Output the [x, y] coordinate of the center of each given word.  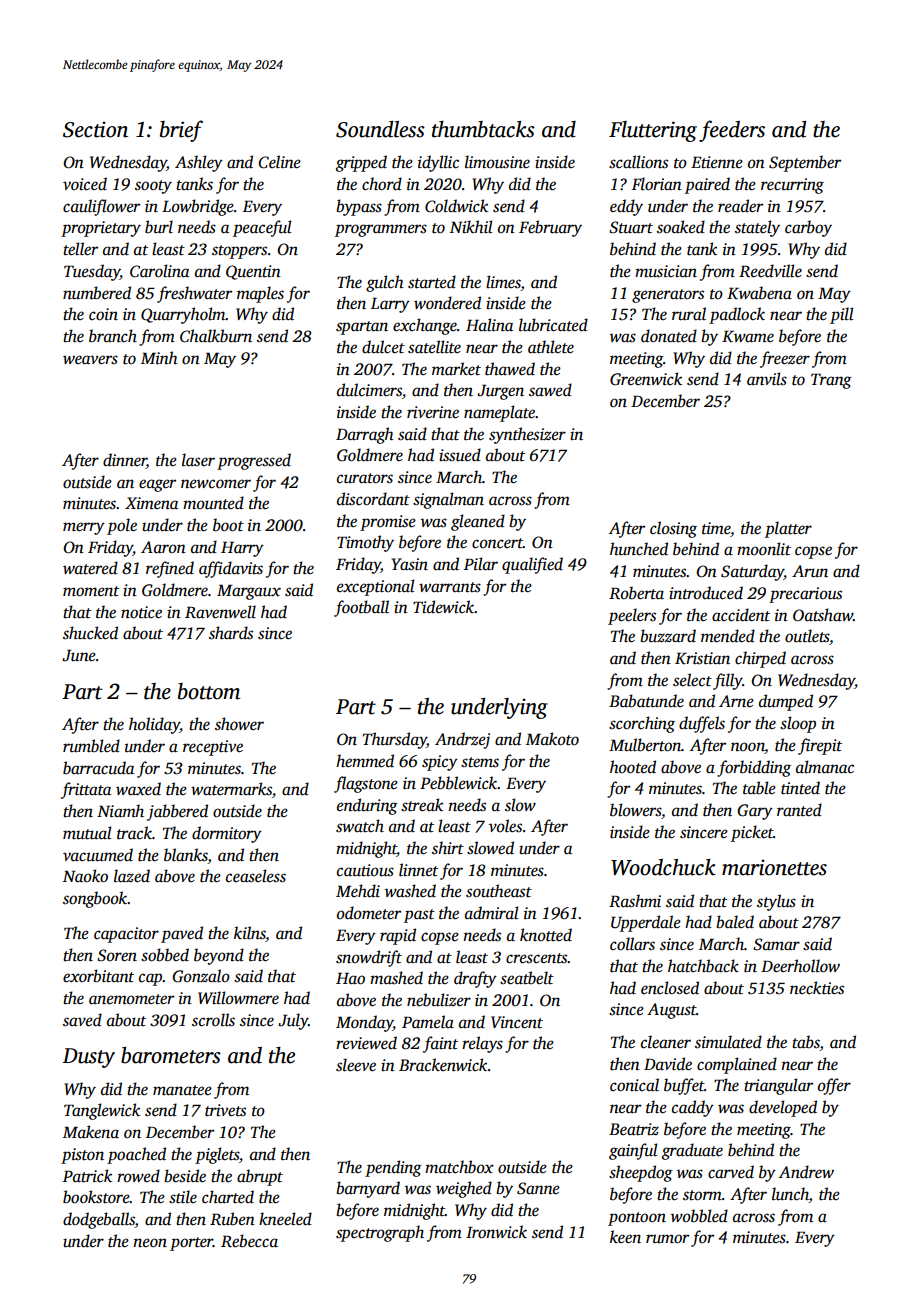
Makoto [552, 739]
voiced [85, 184]
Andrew [806, 1172]
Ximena [151, 503]
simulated [728, 1042]
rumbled [91, 746]
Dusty [88, 1058]
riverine [433, 412]
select [692, 680]
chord [382, 184]
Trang [831, 381]
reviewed [366, 1043]
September [805, 163]
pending [393, 1168]
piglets [217, 1155]
